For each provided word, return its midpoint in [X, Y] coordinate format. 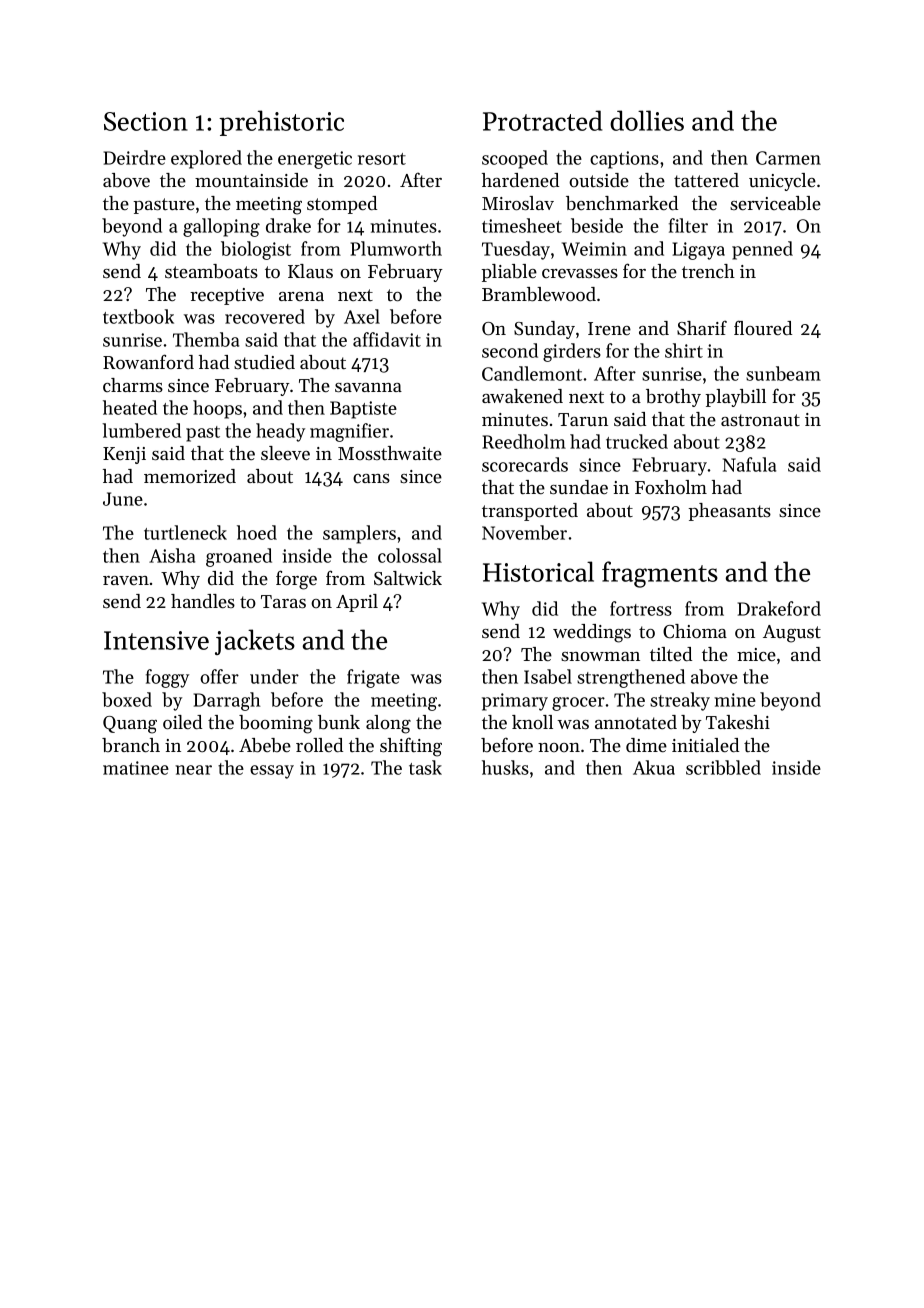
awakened [522, 396]
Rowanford [148, 362]
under [274, 676]
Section [146, 121]
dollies [647, 120]
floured [763, 327]
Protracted [542, 120]
